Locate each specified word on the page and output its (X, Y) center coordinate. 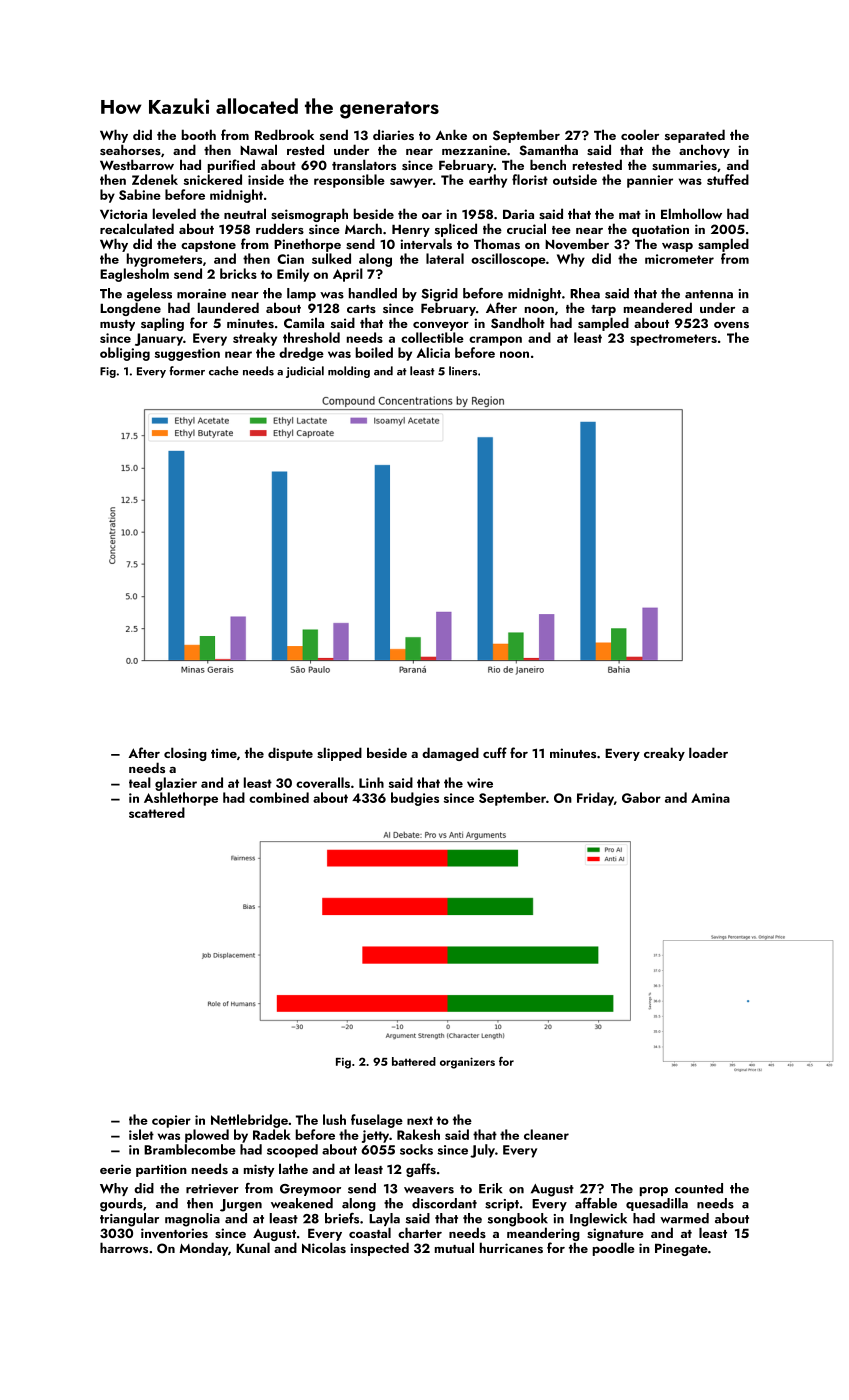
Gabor (641, 797)
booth (199, 134)
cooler (640, 134)
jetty (375, 1136)
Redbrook (284, 134)
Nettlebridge (249, 1121)
